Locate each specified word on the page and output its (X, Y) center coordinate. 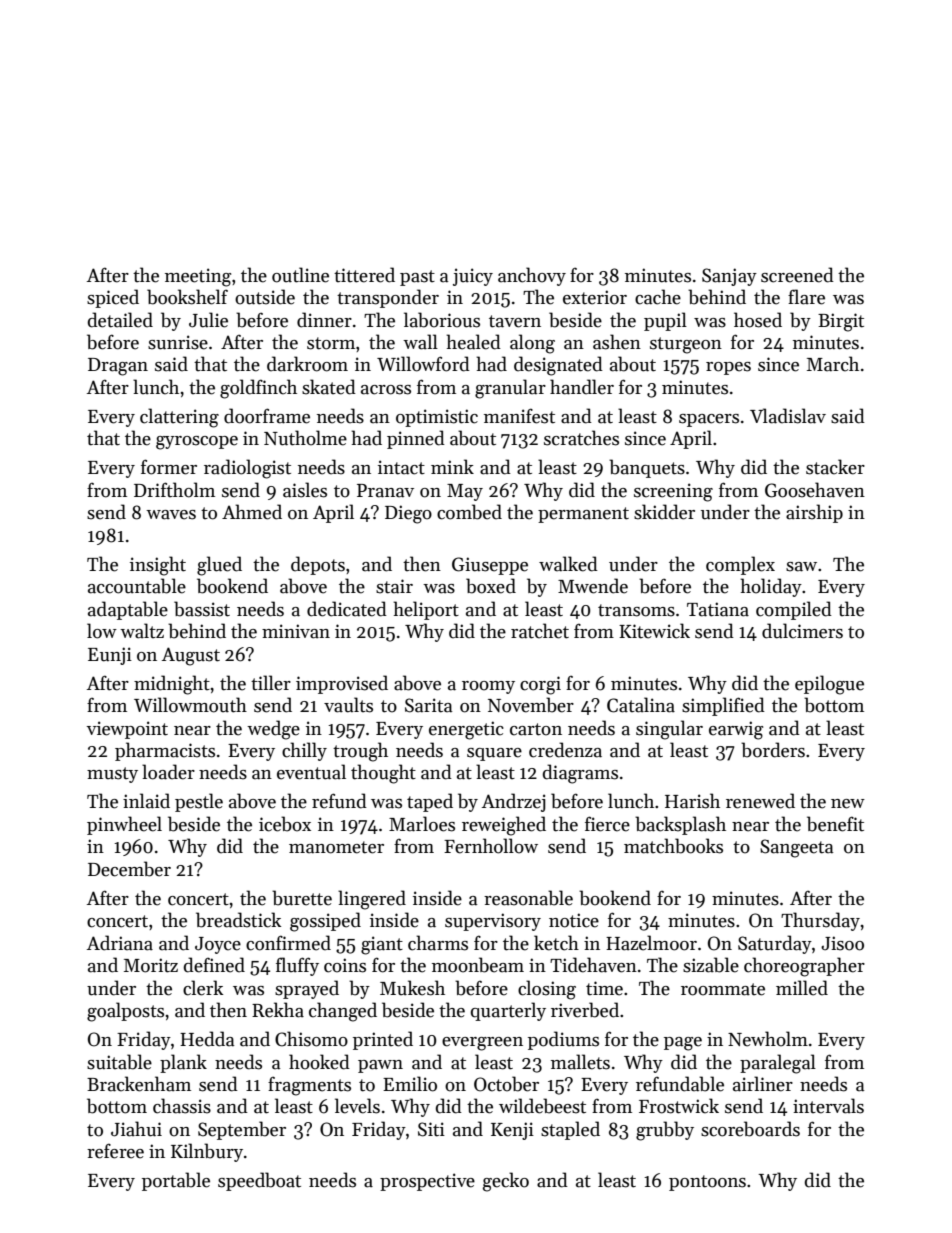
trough (360, 752)
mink (452, 466)
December (129, 869)
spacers (709, 420)
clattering (179, 418)
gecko (506, 1182)
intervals (828, 1106)
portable (176, 1181)
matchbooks (673, 846)
